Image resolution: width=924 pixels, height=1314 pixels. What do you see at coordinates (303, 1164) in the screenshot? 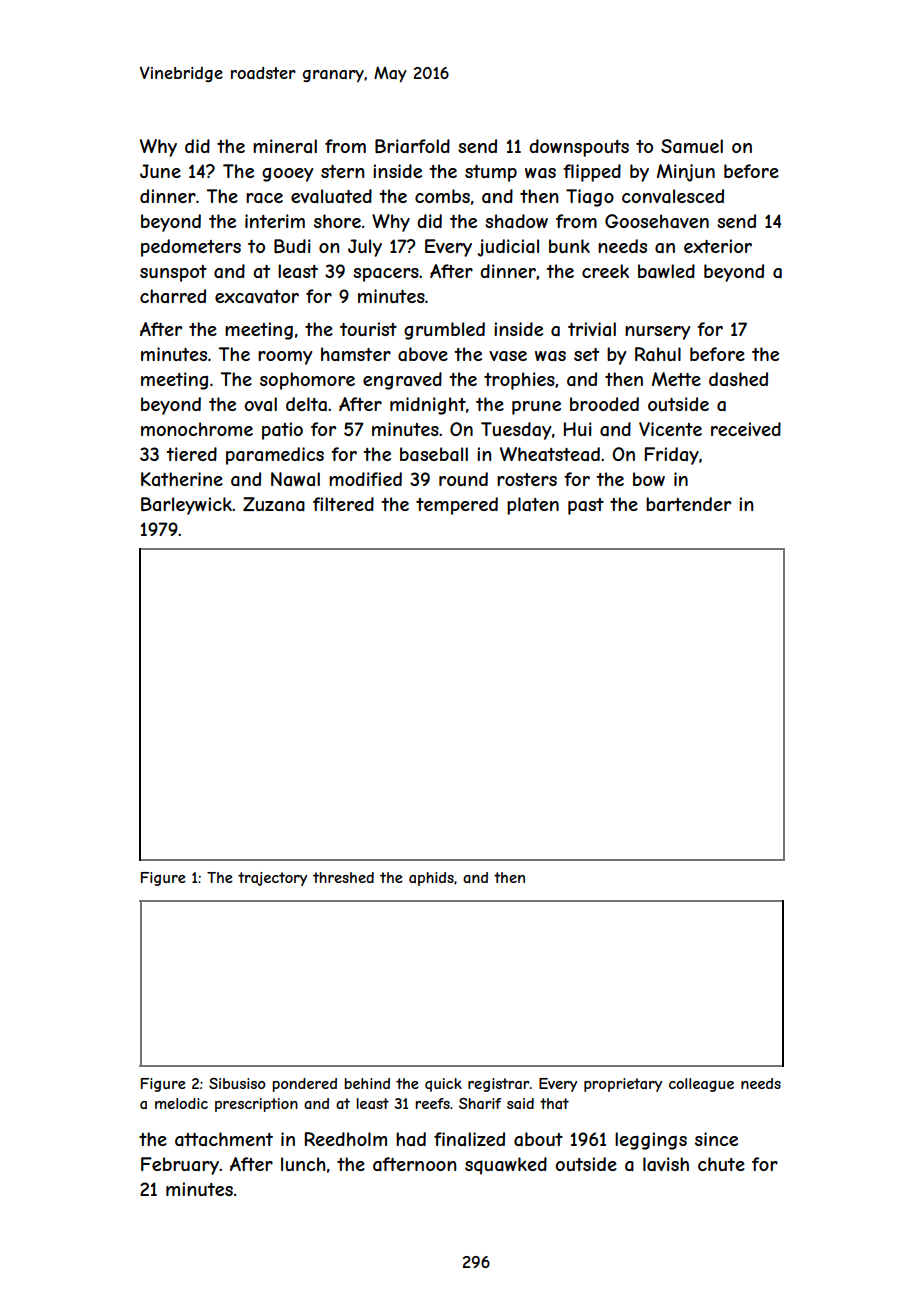
I see `lunch` at bounding box center [303, 1164].
